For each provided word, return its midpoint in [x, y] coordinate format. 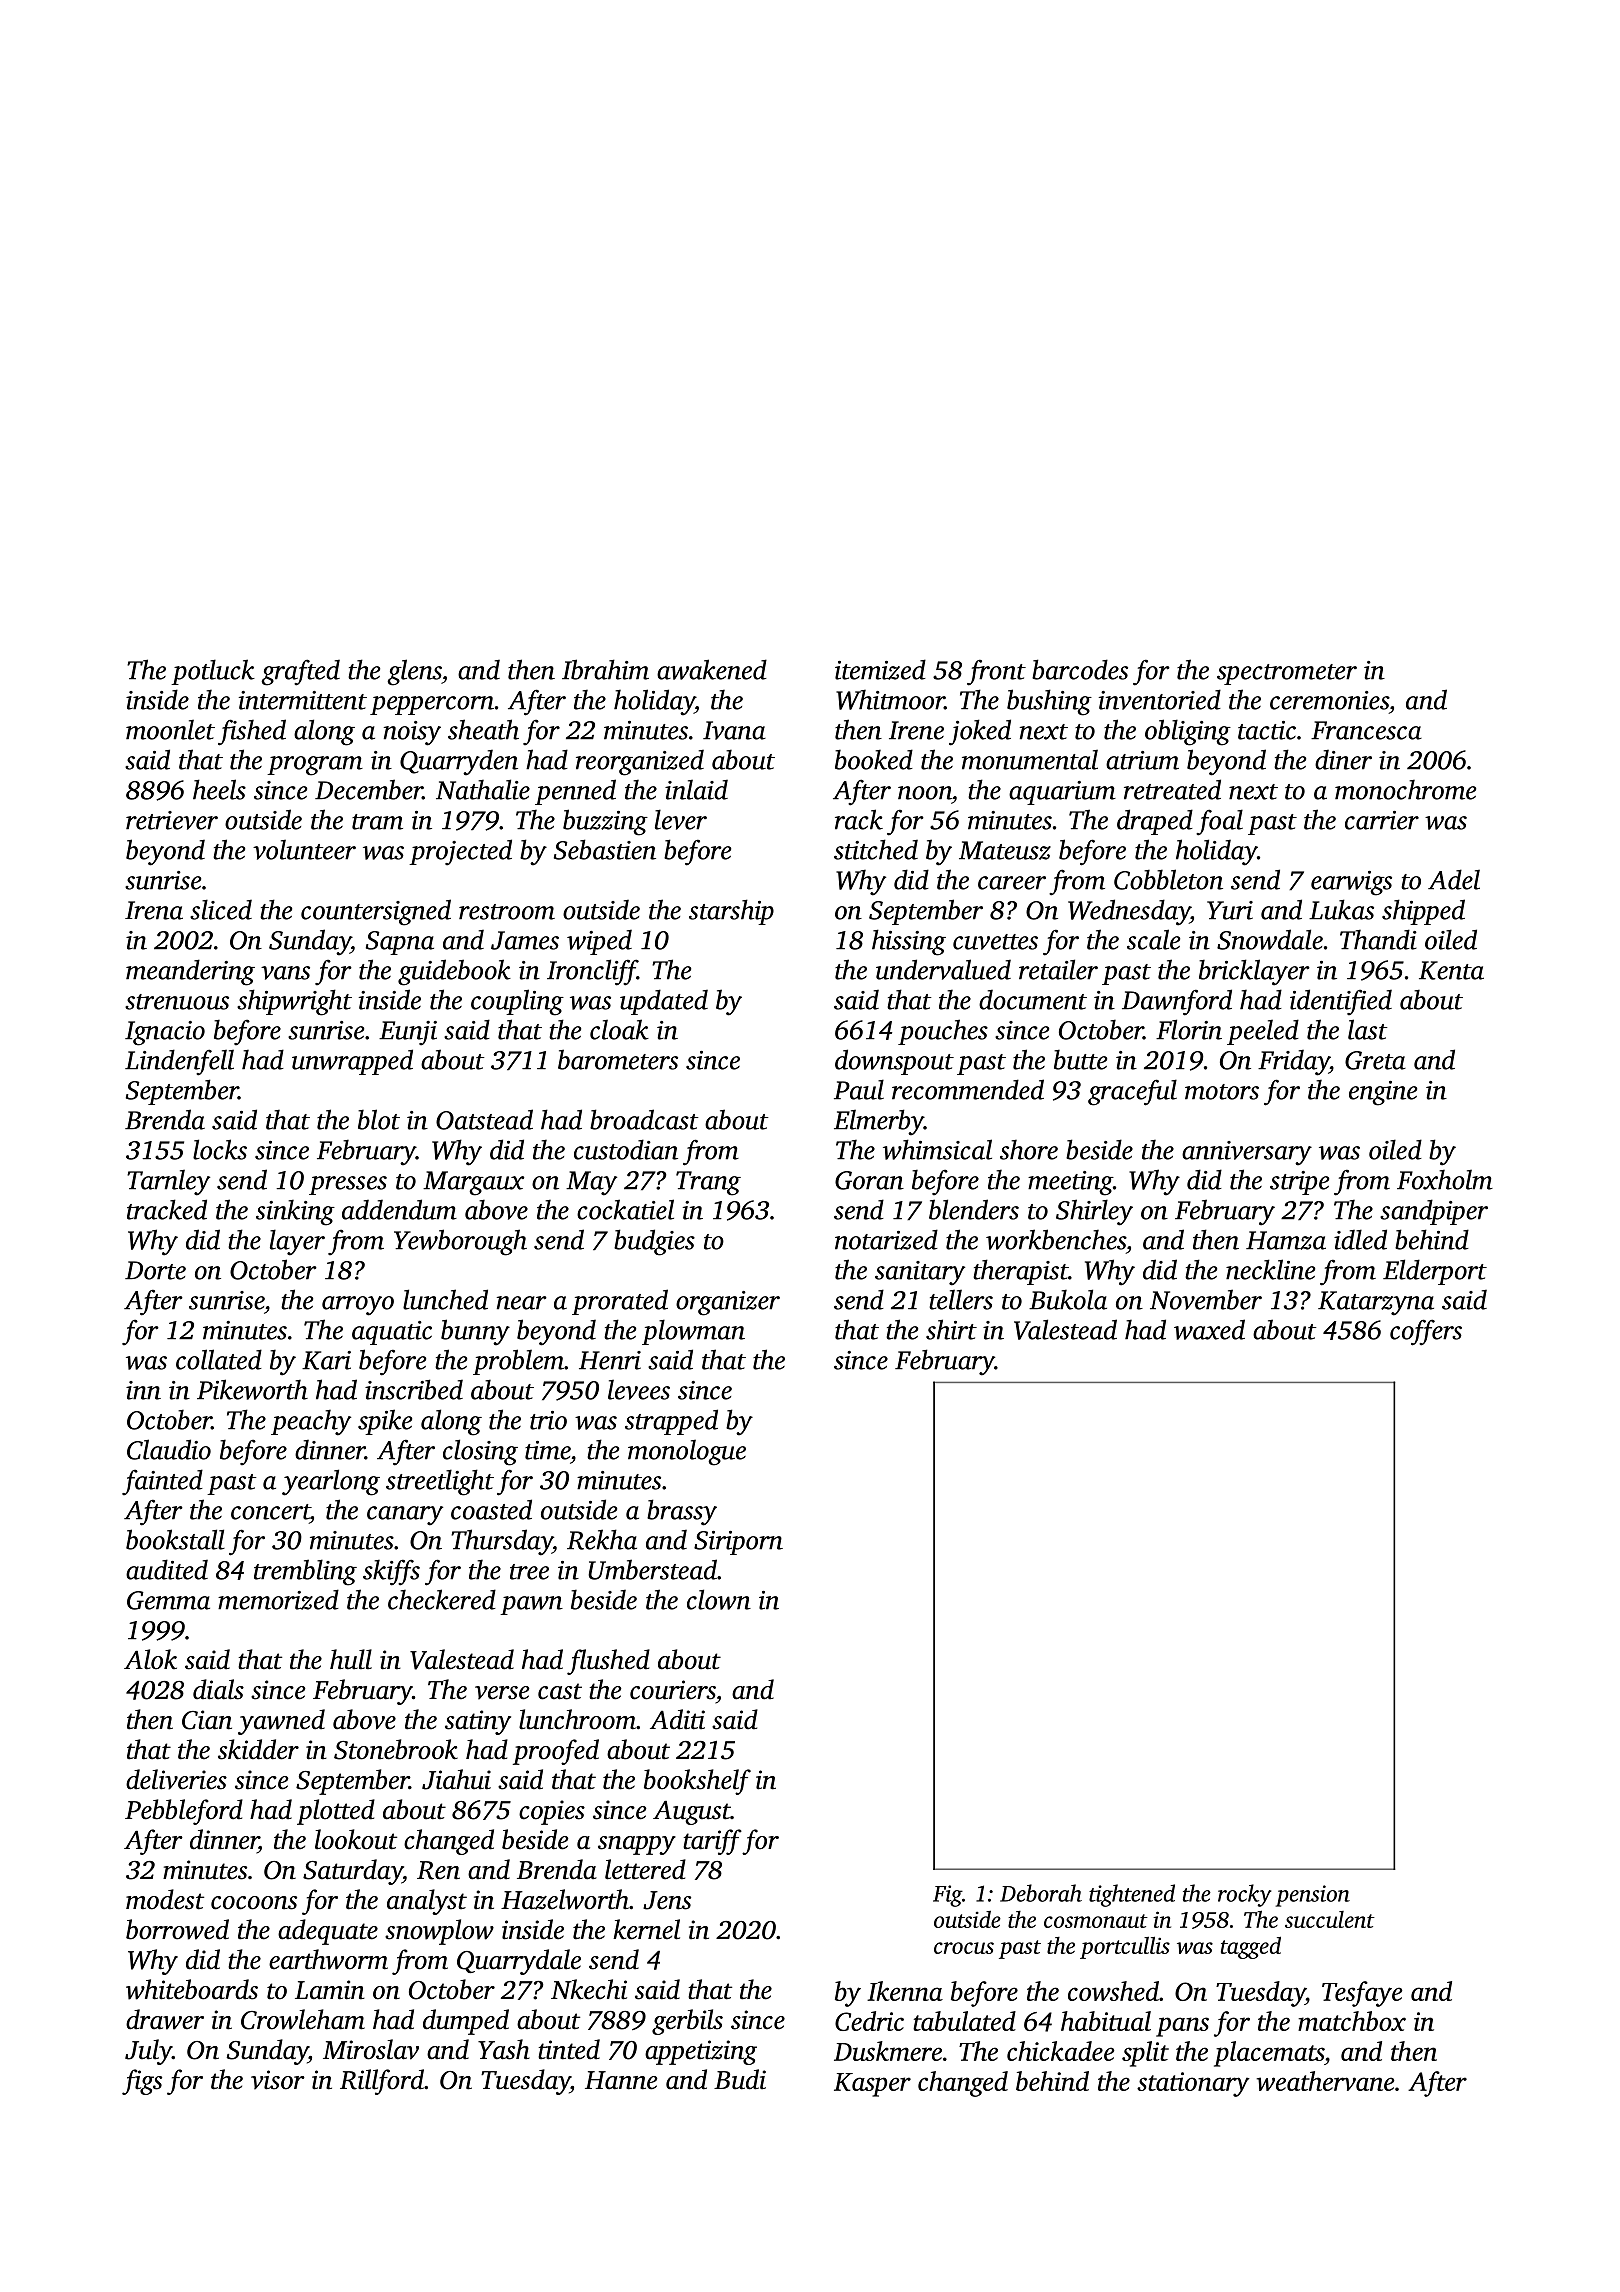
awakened [712, 669]
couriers [673, 1690]
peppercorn [432, 705]
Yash [504, 2049]
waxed [1209, 1329]
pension [1313, 1896]
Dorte [155, 1270]
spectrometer [1287, 674]
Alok [150, 1659]
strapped [671, 1422]
